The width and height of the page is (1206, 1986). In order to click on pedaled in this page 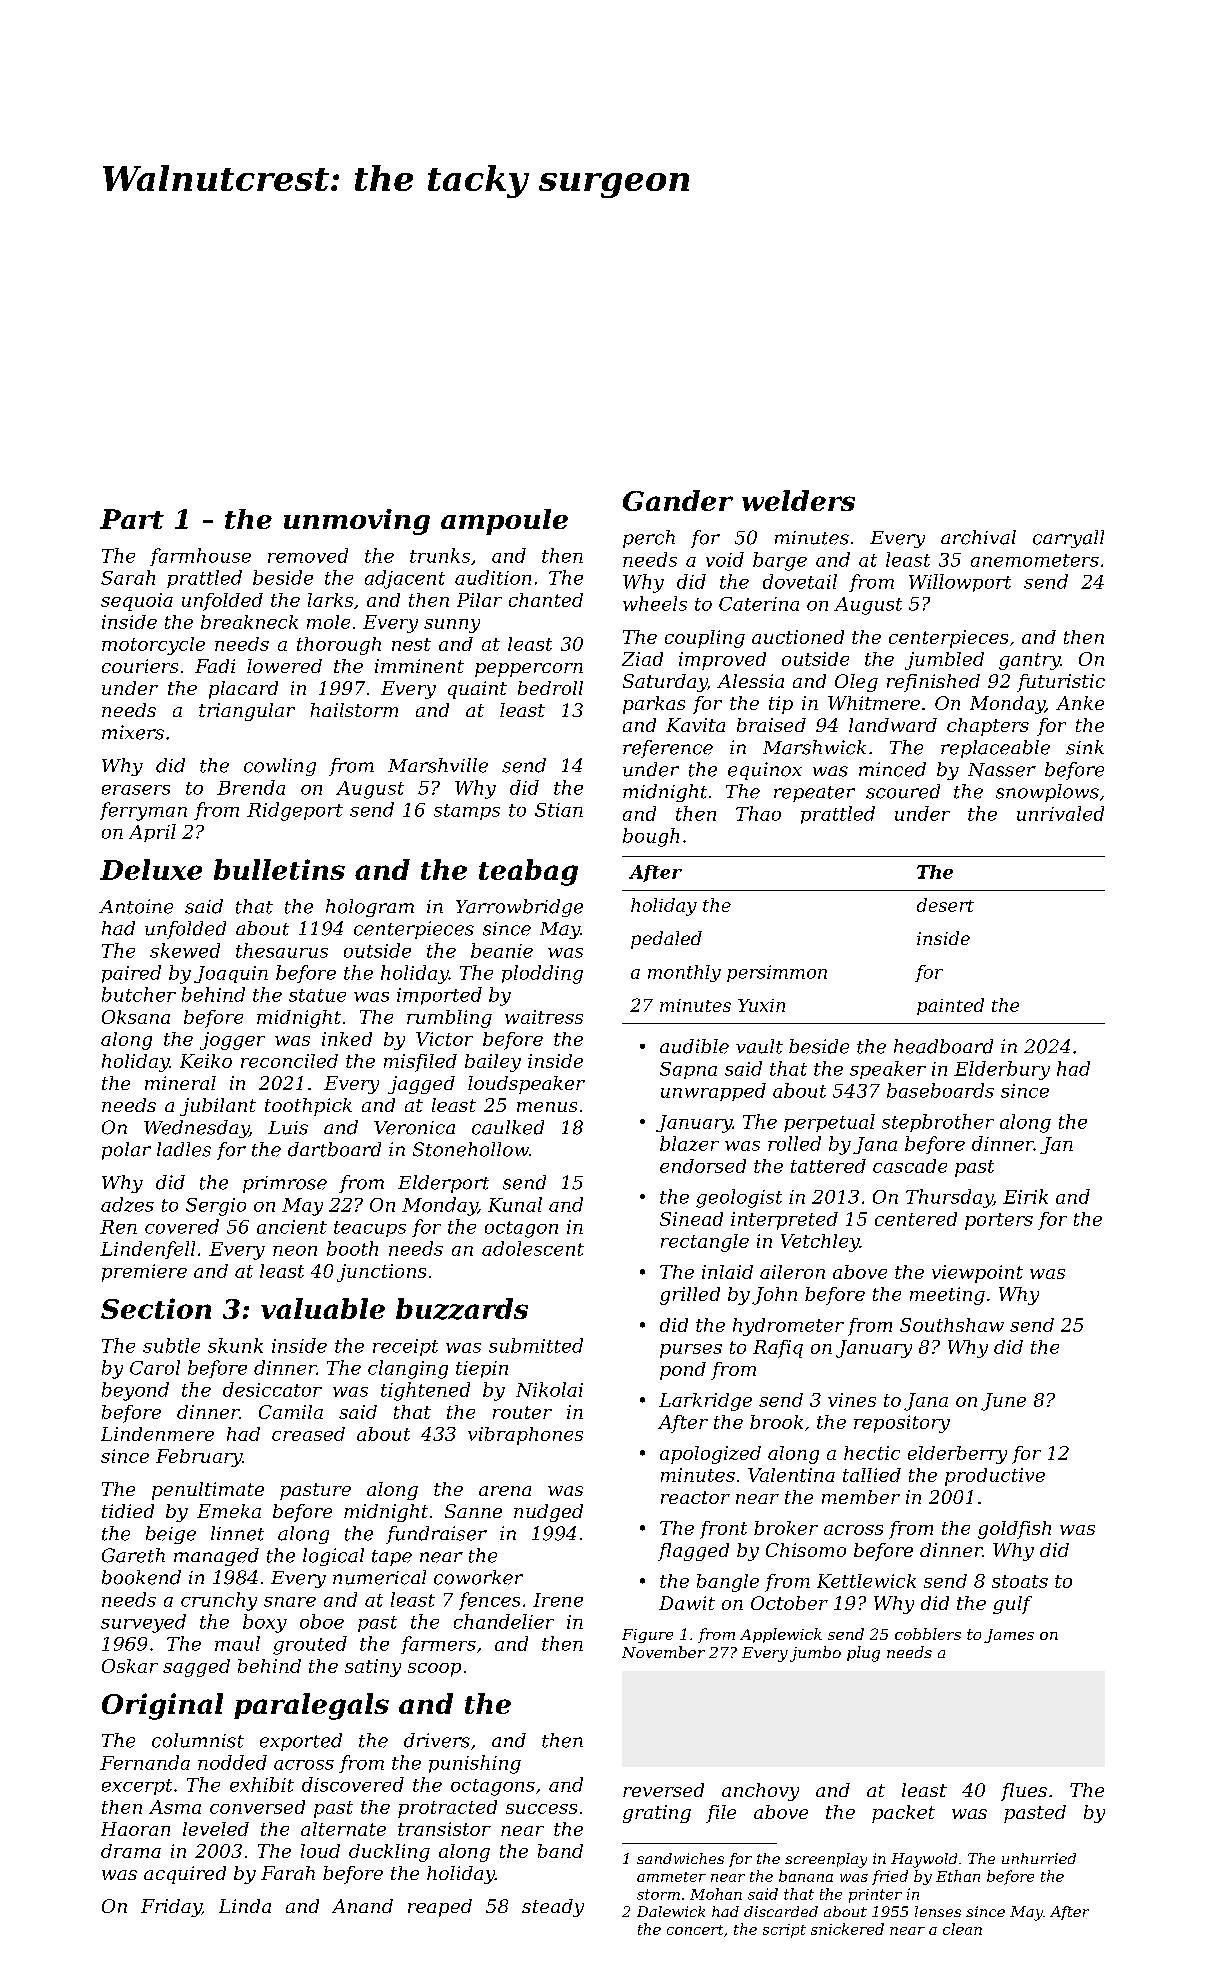, I will do `click(666, 940)`.
